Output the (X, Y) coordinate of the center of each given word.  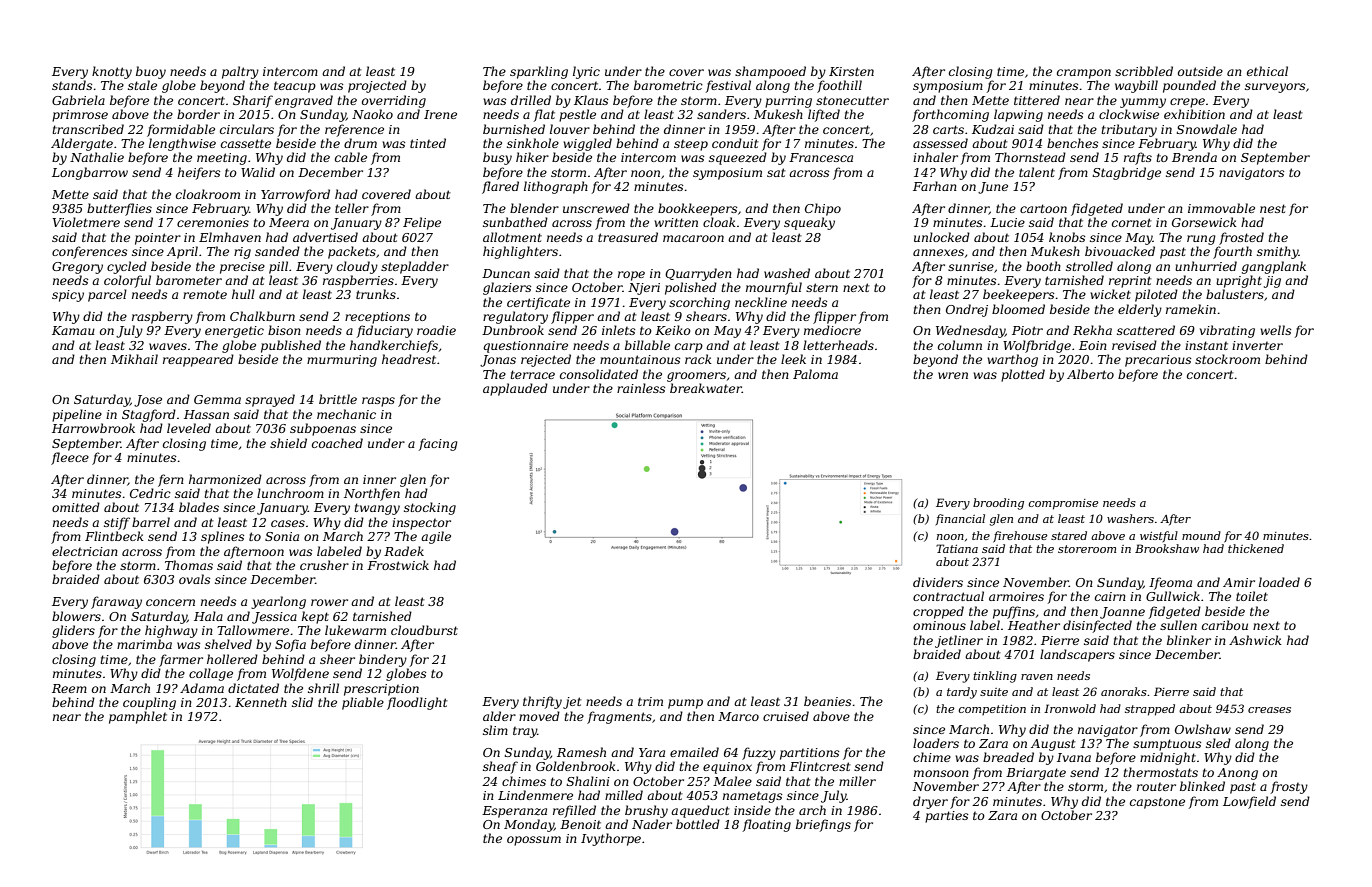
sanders (721, 114)
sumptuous (1167, 745)
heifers (199, 173)
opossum (534, 841)
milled (624, 795)
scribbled (1144, 71)
